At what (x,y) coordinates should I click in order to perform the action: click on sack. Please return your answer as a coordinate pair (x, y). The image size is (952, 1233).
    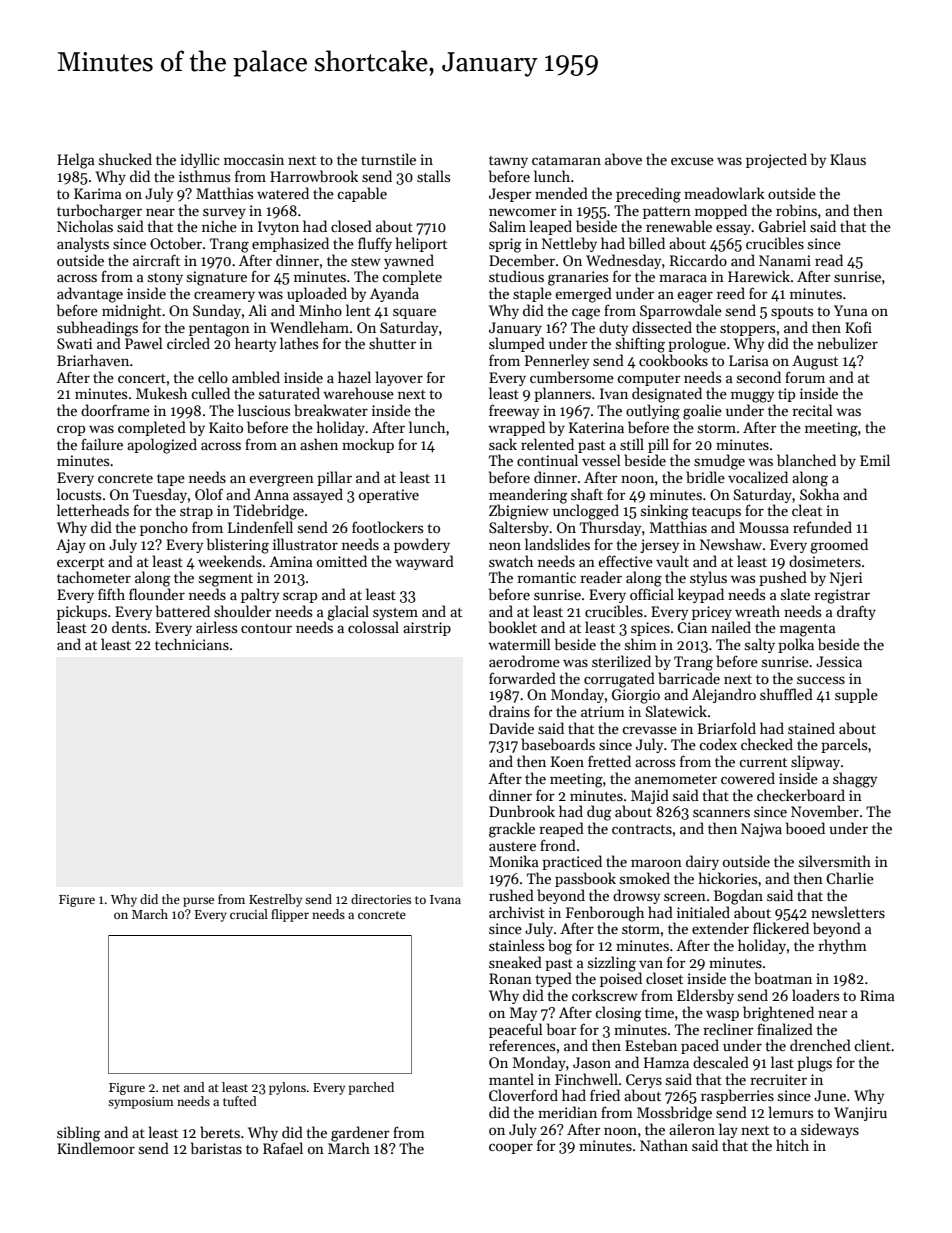
    Looking at the image, I should click on (503, 444).
